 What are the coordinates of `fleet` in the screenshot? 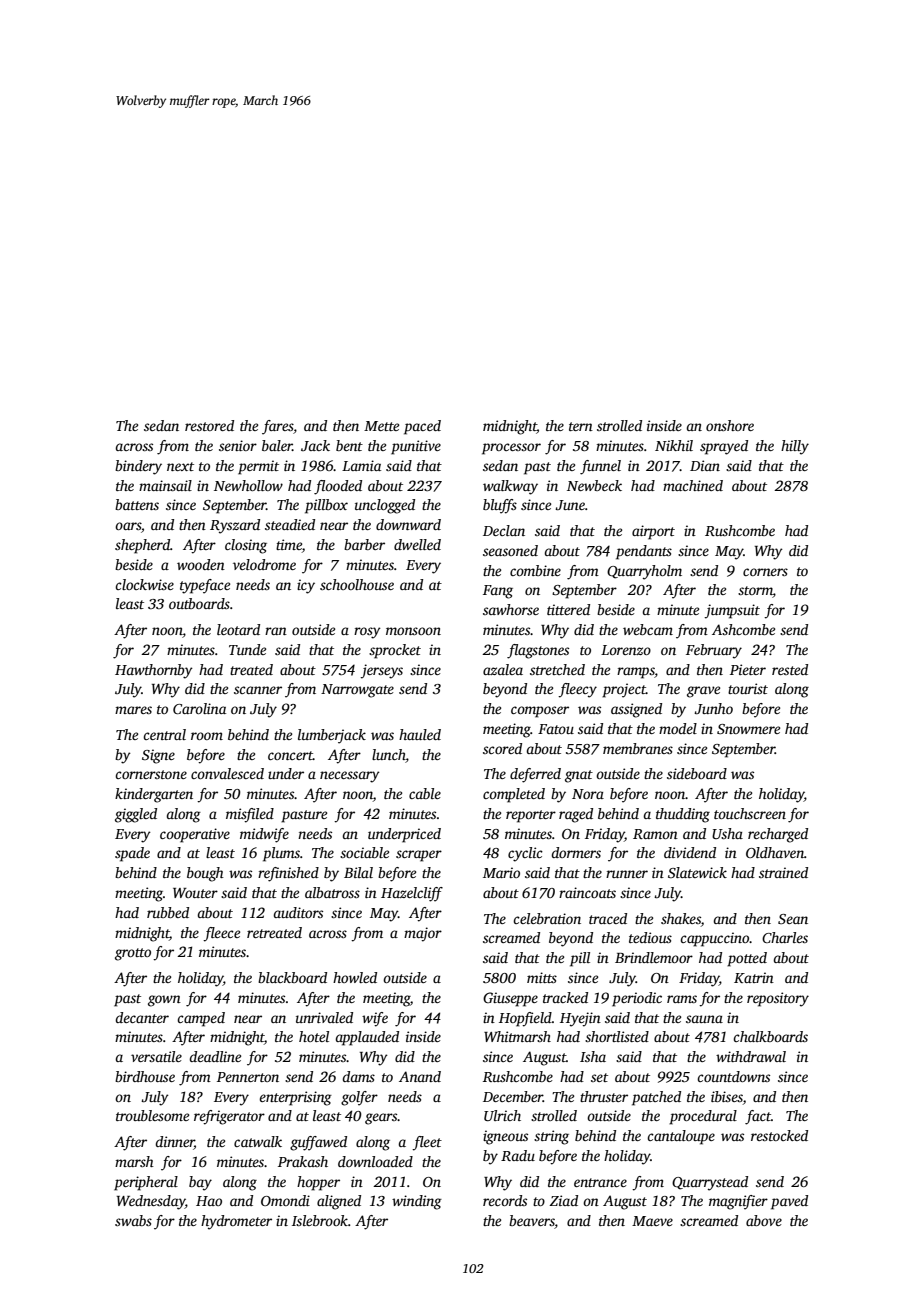 It's located at (427, 1143).
